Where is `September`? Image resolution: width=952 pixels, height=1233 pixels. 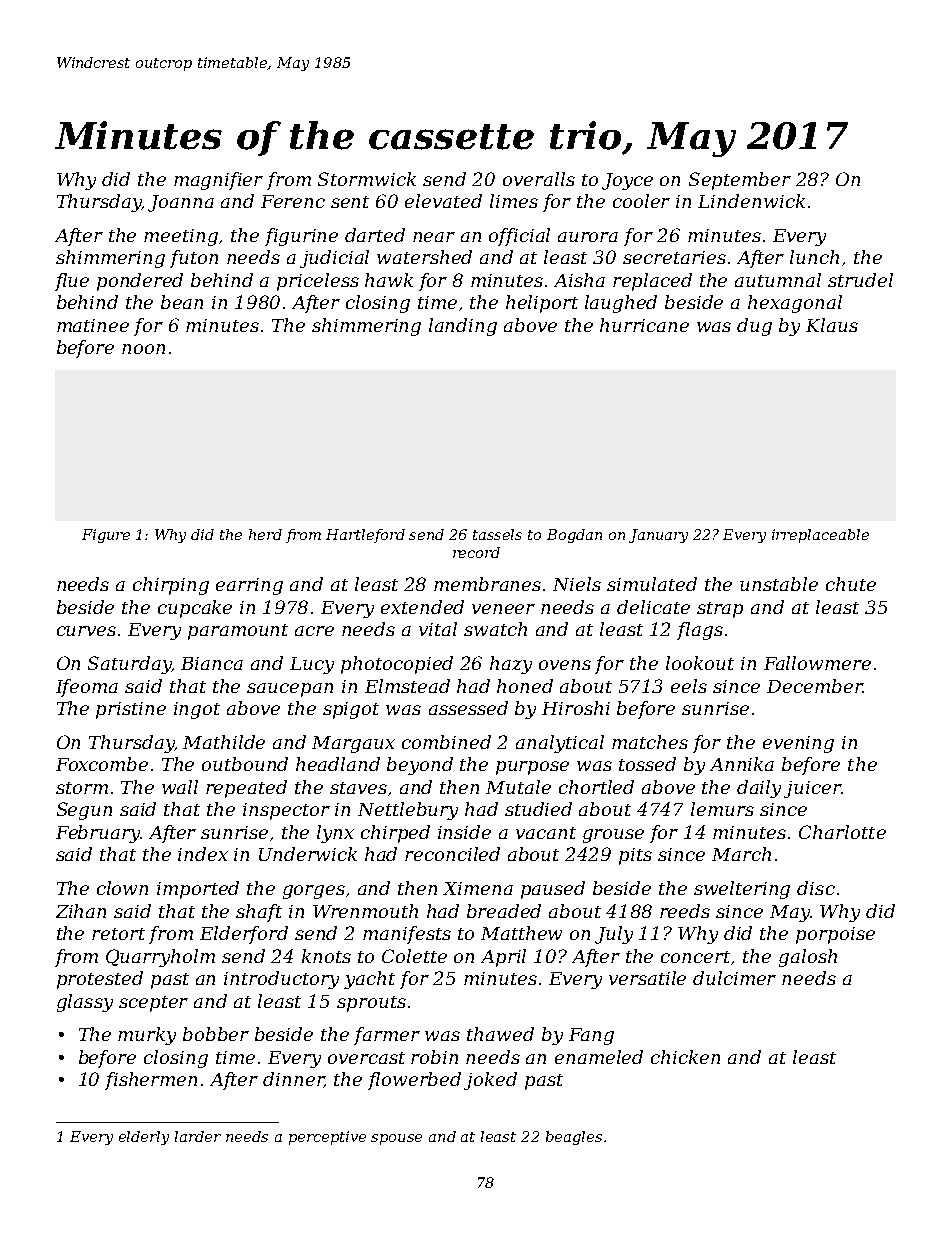
September is located at coordinates (740, 181).
